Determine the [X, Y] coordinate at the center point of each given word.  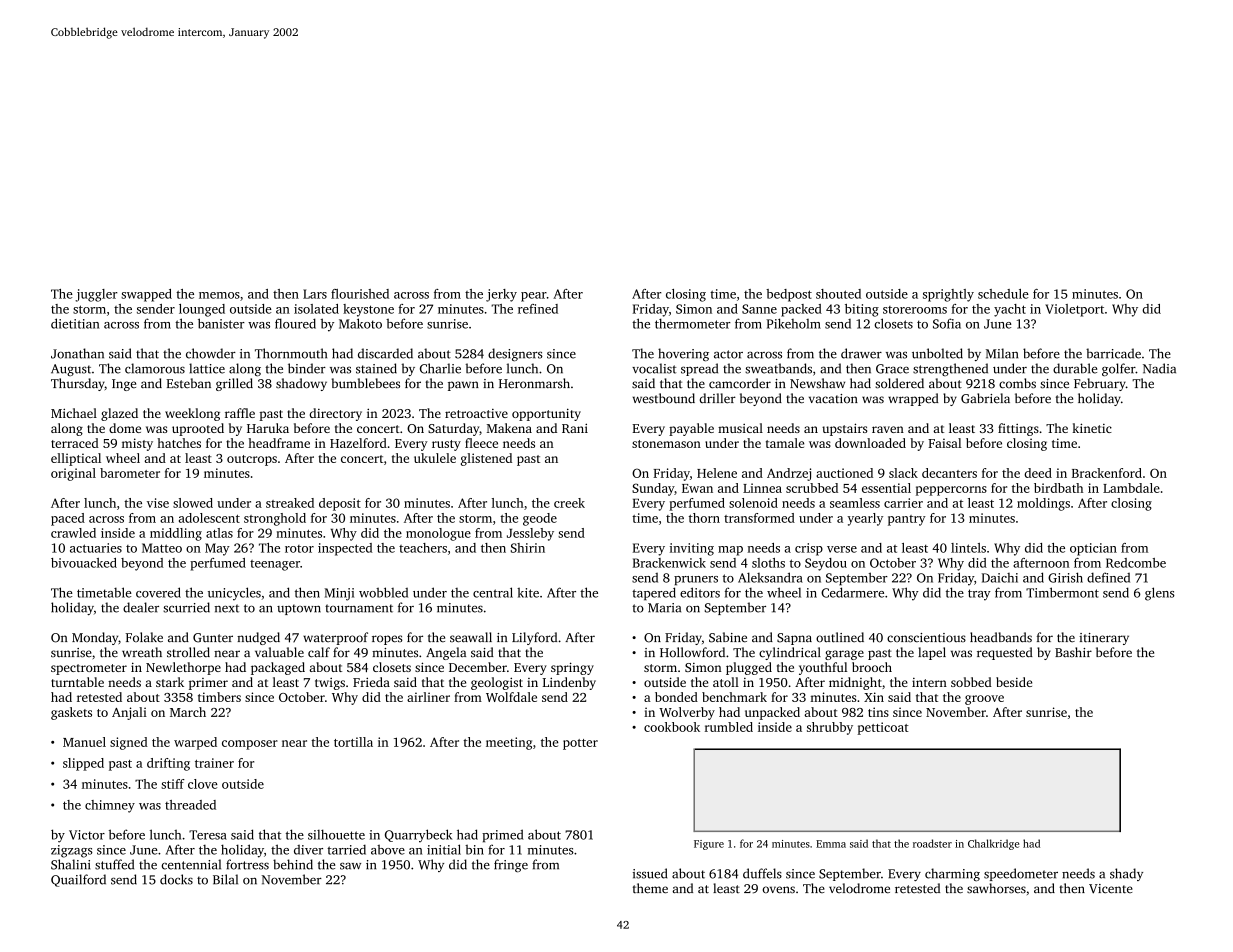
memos [219, 295]
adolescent [209, 518]
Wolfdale [511, 697]
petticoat [883, 728]
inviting [692, 549]
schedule [1003, 294]
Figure [709, 845]
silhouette [336, 834]
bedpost [789, 295]
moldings [1043, 504]
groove [984, 700]
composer [250, 745]
